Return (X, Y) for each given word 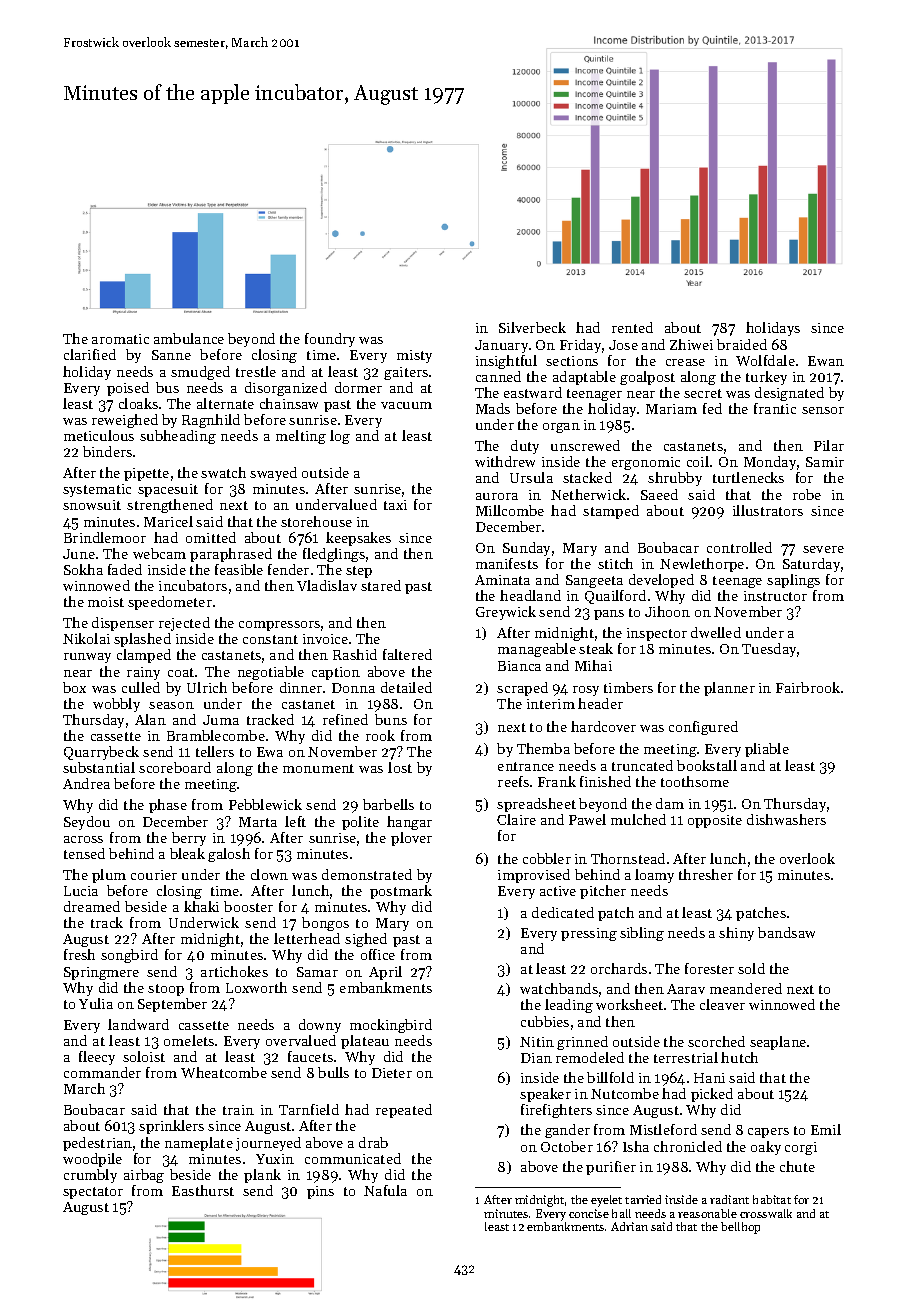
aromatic (120, 339)
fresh (79, 954)
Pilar (829, 445)
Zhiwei (691, 344)
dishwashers (786, 819)
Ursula (531, 477)
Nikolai (86, 638)
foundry (330, 340)
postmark (401, 892)
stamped (611, 512)
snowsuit (92, 505)
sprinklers (171, 1127)
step (359, 572)
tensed (84, 853)
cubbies (545, 1021)
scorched (716, 1041)
